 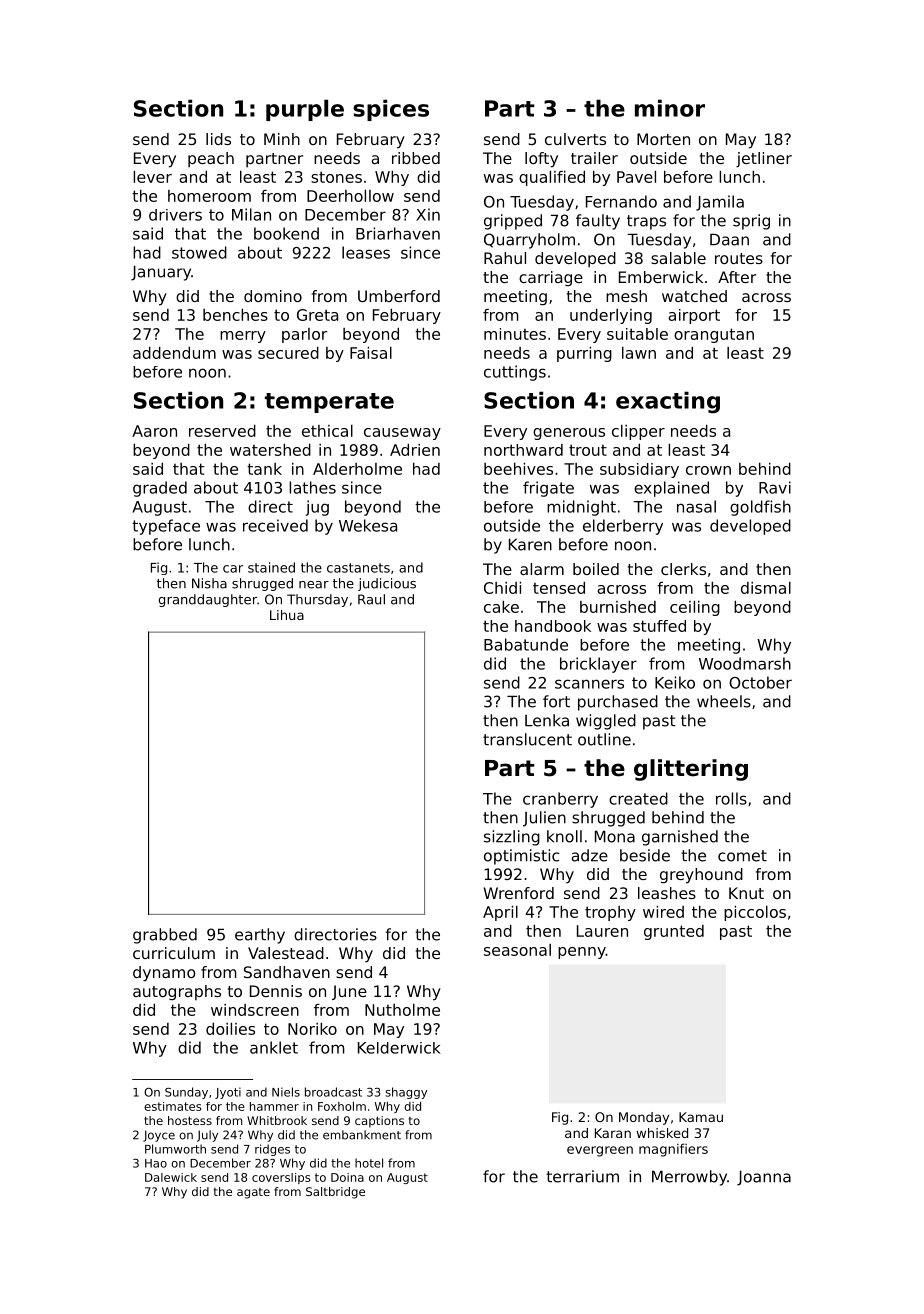 What do you see at coordinates (175, 1149) in the page?
I see `Plumworth` at bounding box center [175, 1149].
